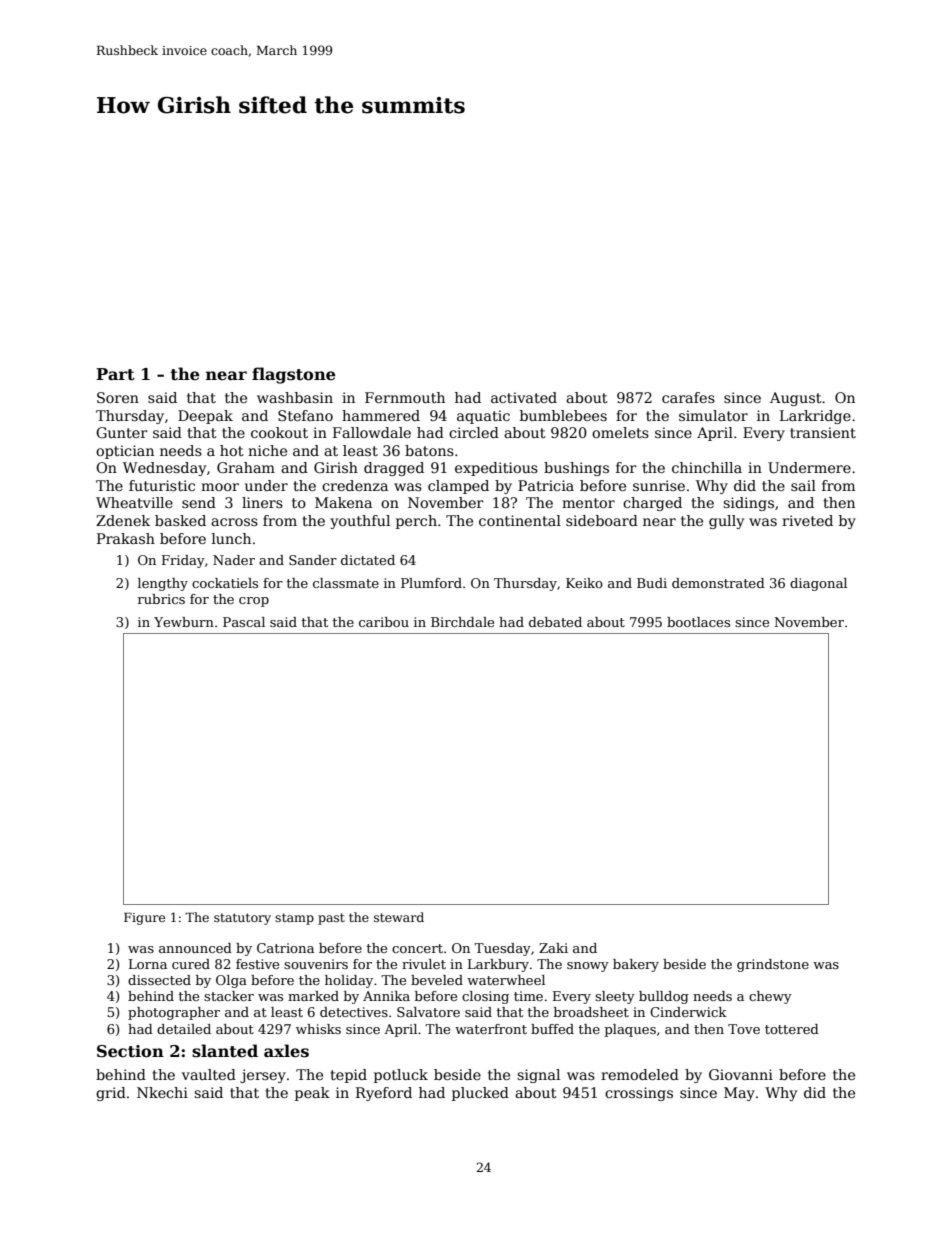 The image size is (952, 1233). Describe the element at coordinates (652, 504) in the screenshot. I see `charged` at that location.
